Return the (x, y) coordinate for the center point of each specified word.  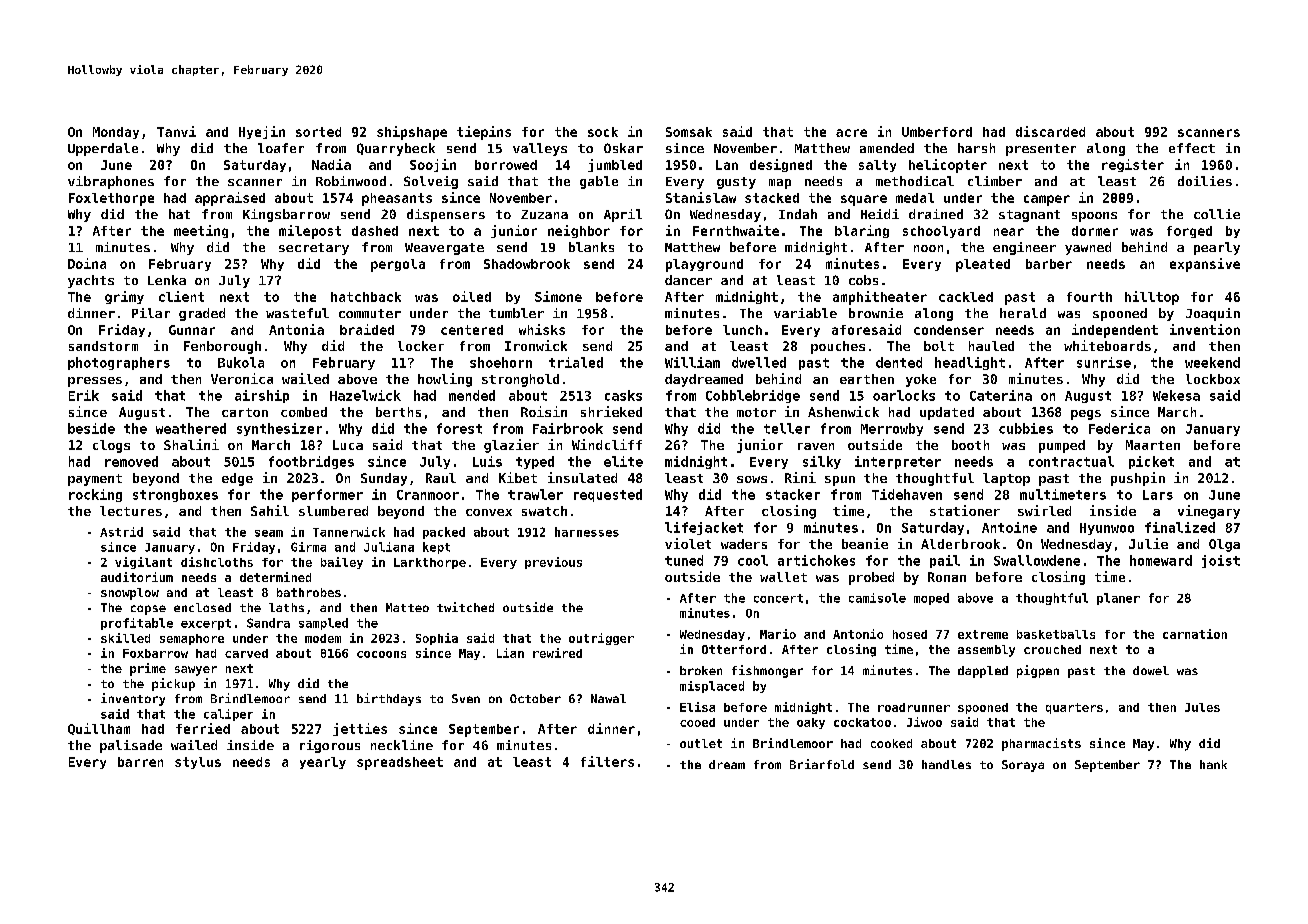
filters (607, 761)
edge (237, 479)
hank (1213, 764)
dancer (688, 280)
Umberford (937, 132)
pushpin (1138, 479)
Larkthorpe (430, 563)
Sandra (268, 623)
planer (1118, 599)
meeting (201, 231)
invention (1205, 329)
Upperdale (103, 149)
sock (603, 132)
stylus (198, 763)
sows (752, 479)
